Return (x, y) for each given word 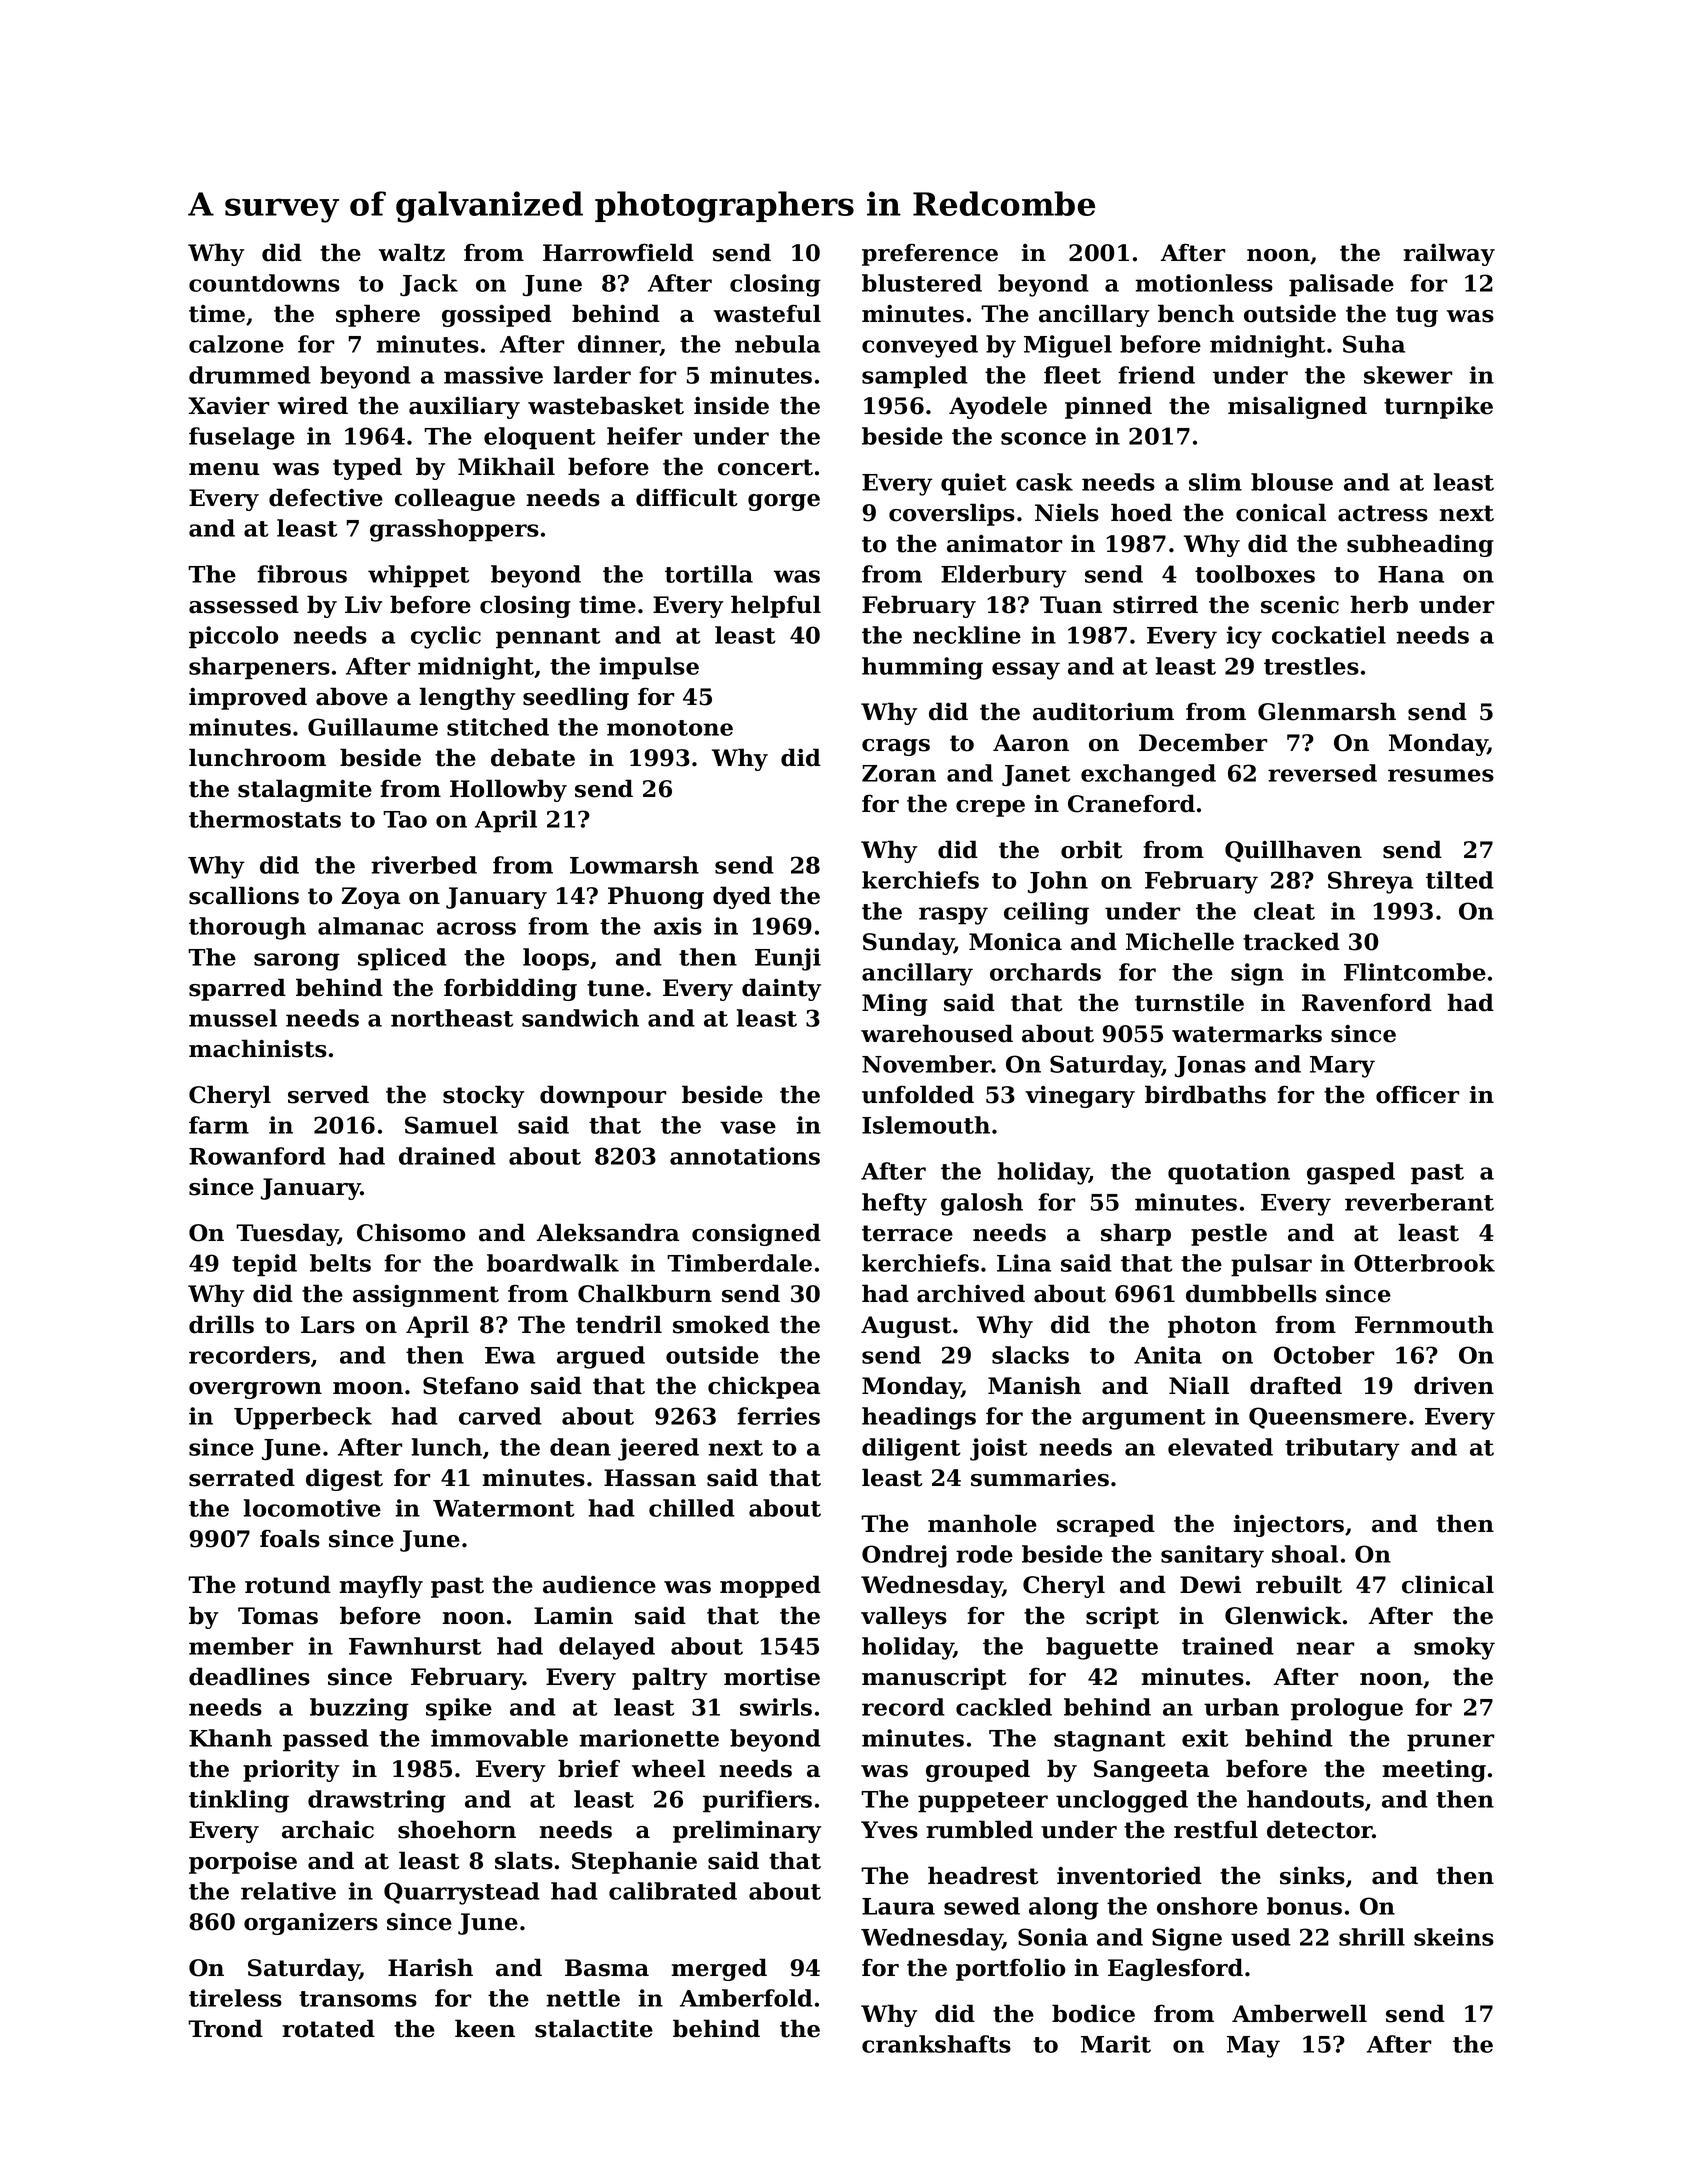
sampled (915, 377)
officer (1417, 1095)
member (241, 1646)
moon (368, 1388)
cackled (1004, 1707)
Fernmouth (1424, 1324)
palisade (1341, 285)
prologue (1347, 1709)
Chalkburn (645, 1293)
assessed (244, 604)
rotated (328, 2028)
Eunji (788, 959)
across (476, 928)
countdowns (264, 283)
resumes (1441, 775)
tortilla (709, 574)
